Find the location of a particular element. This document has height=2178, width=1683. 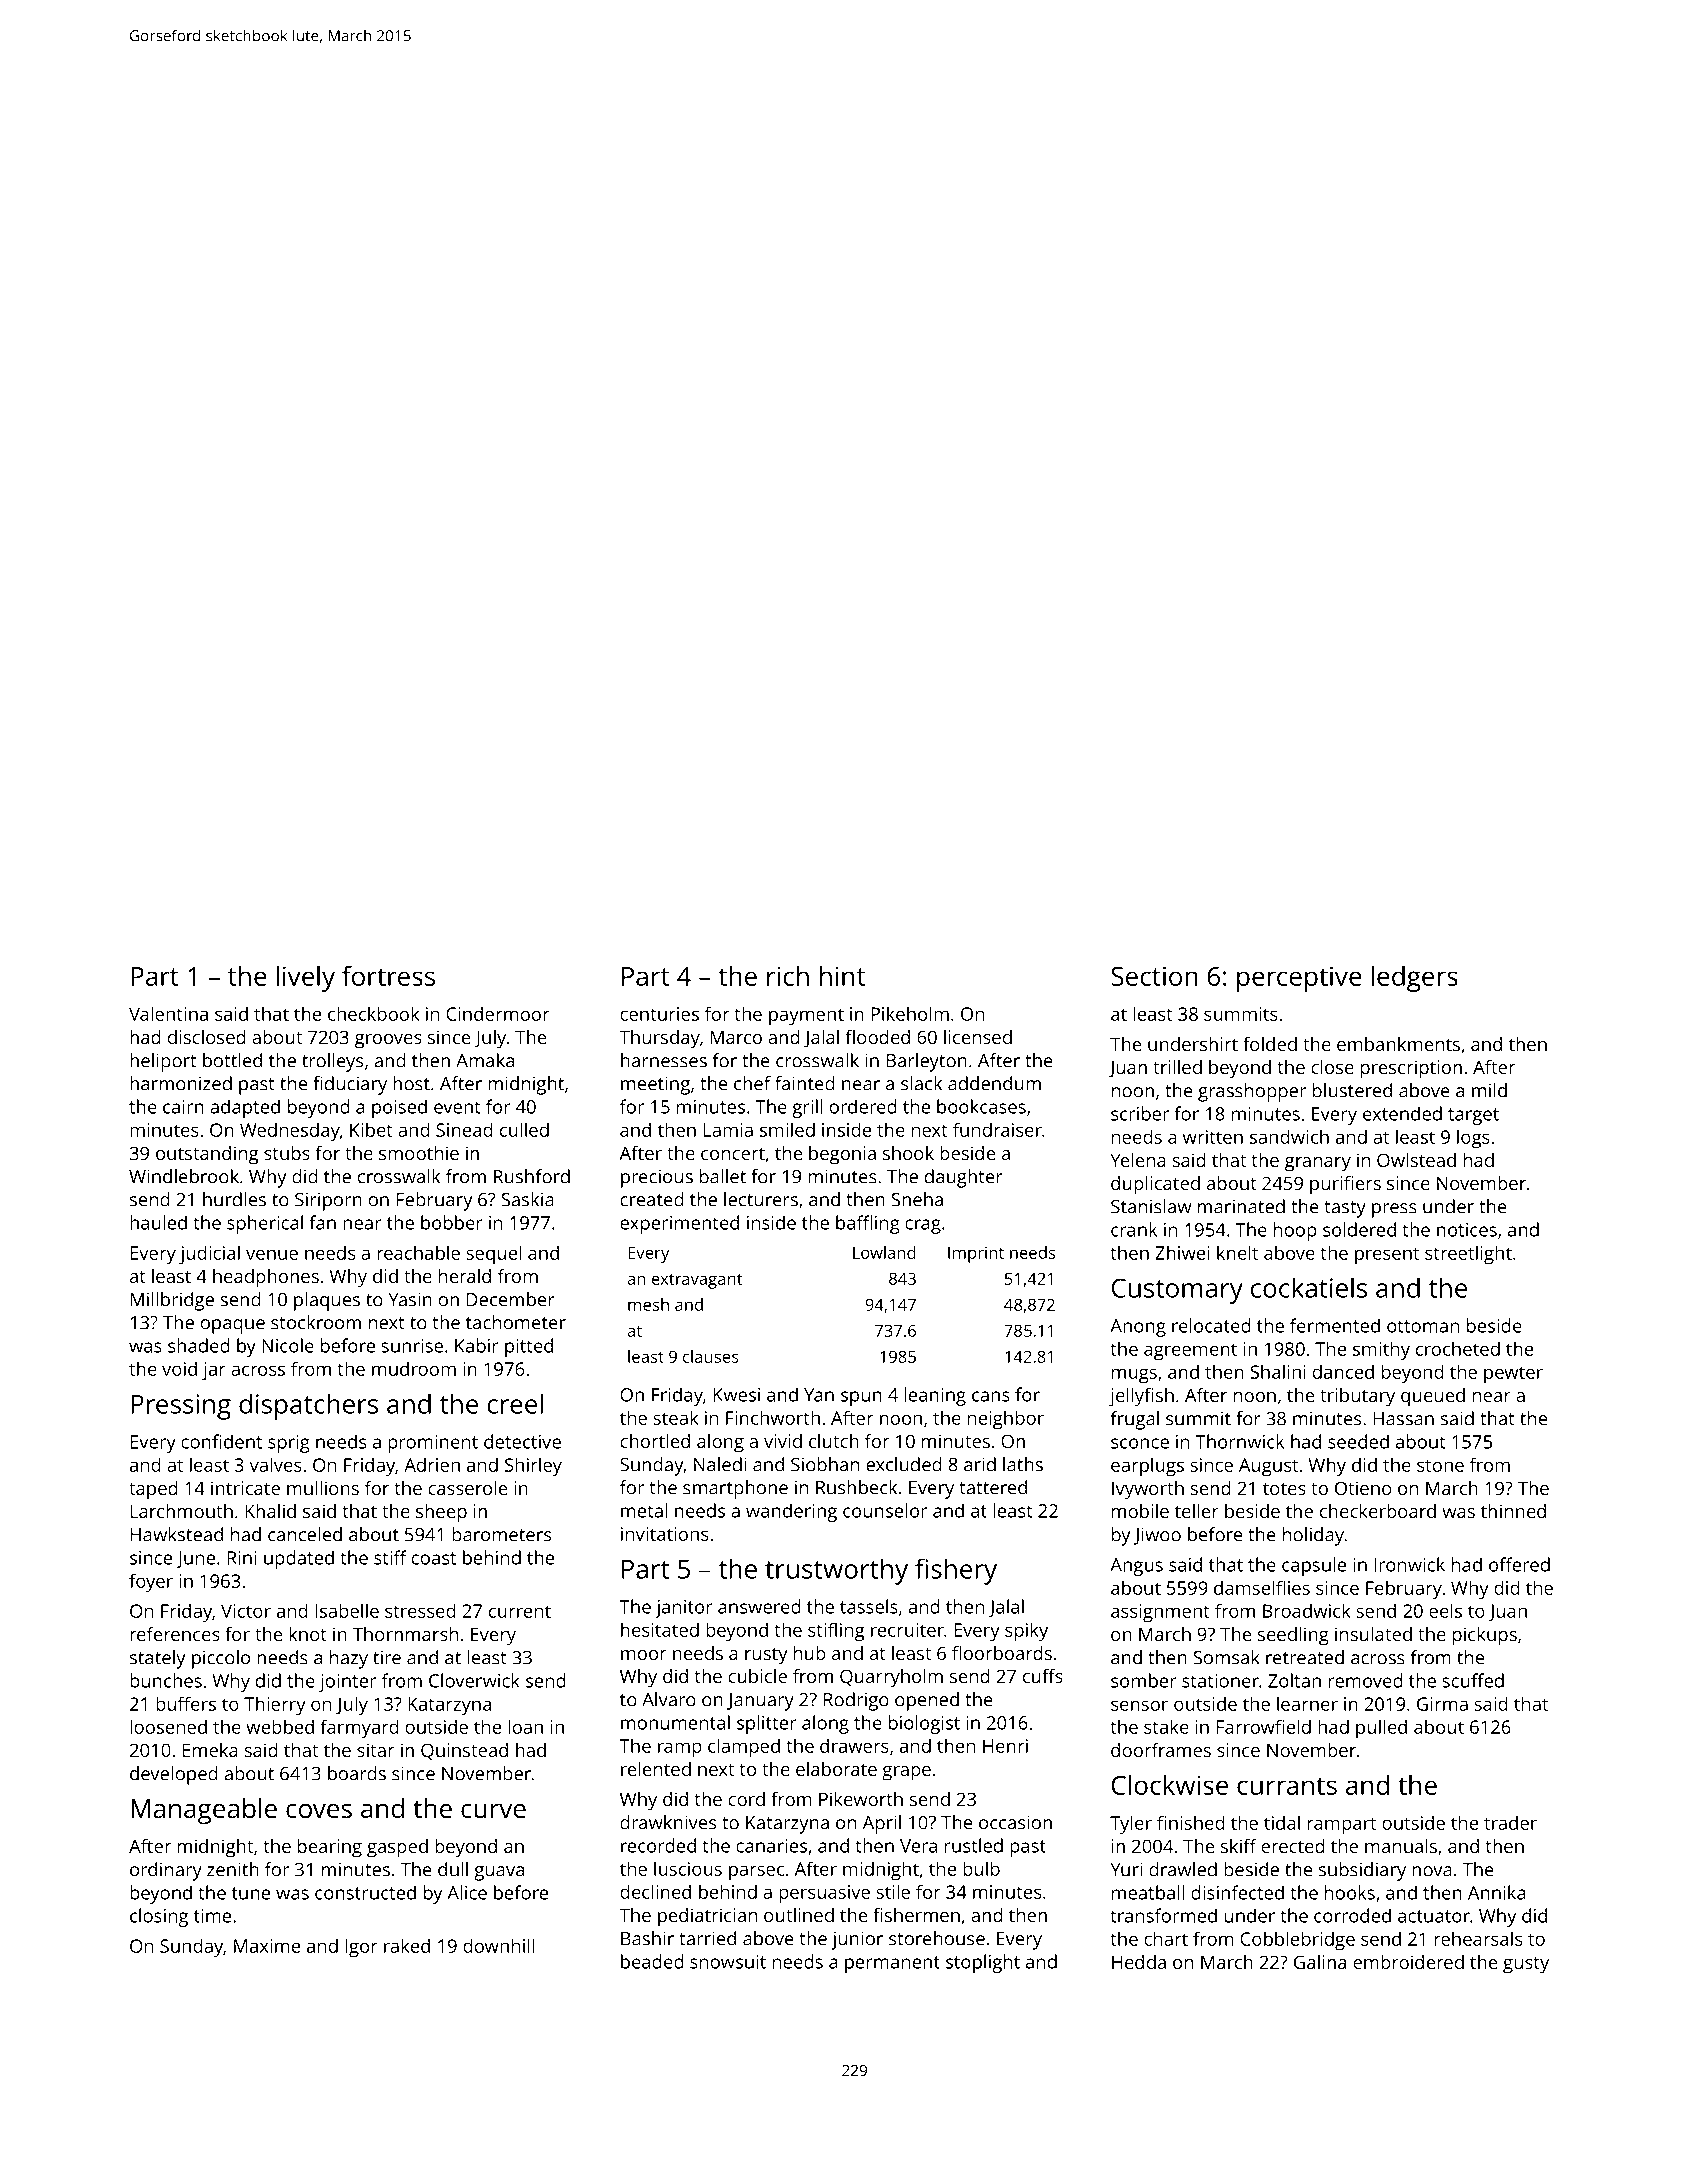

lively is located at coordinates (305, 979).
